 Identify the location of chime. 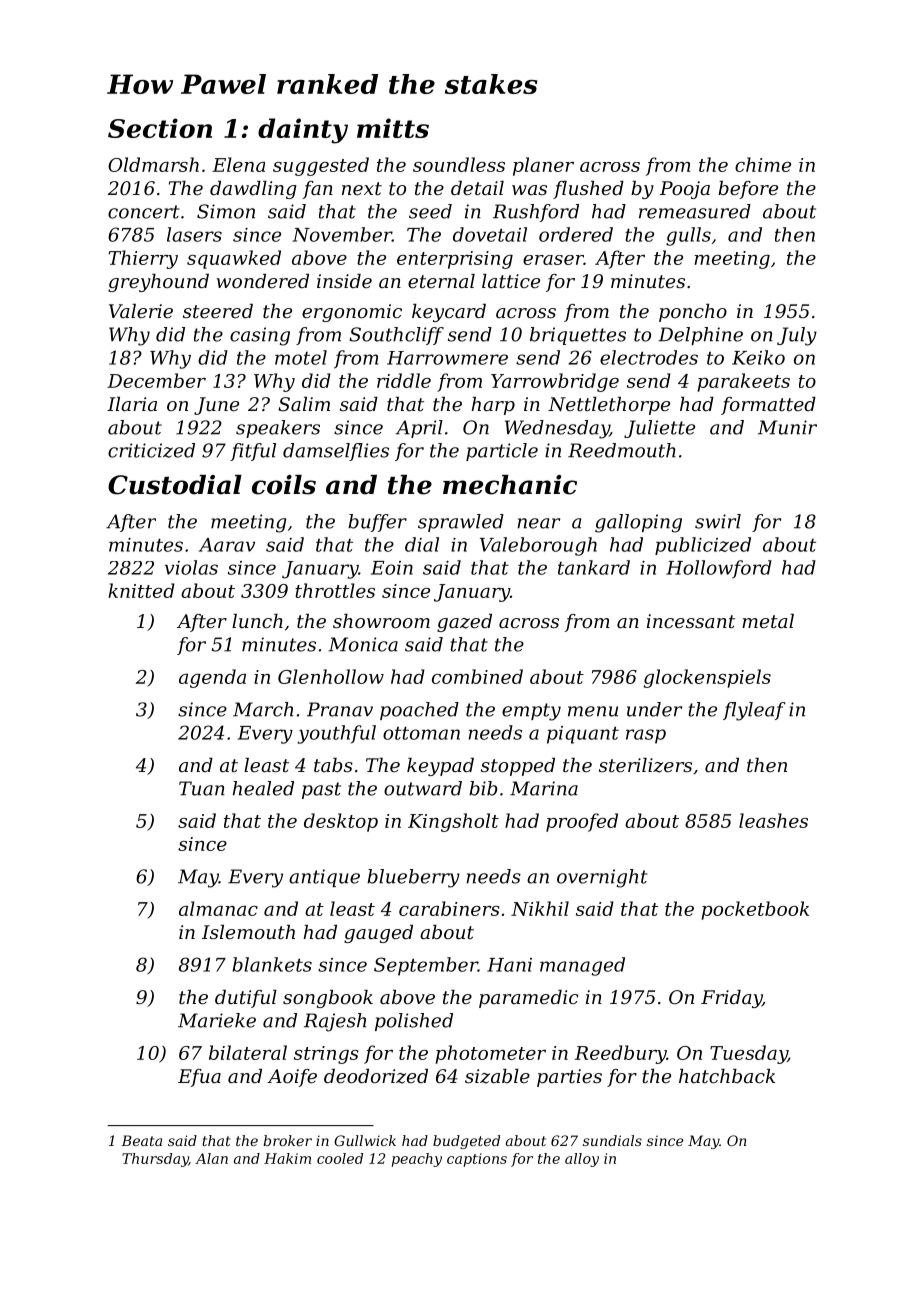
(763, 164).
